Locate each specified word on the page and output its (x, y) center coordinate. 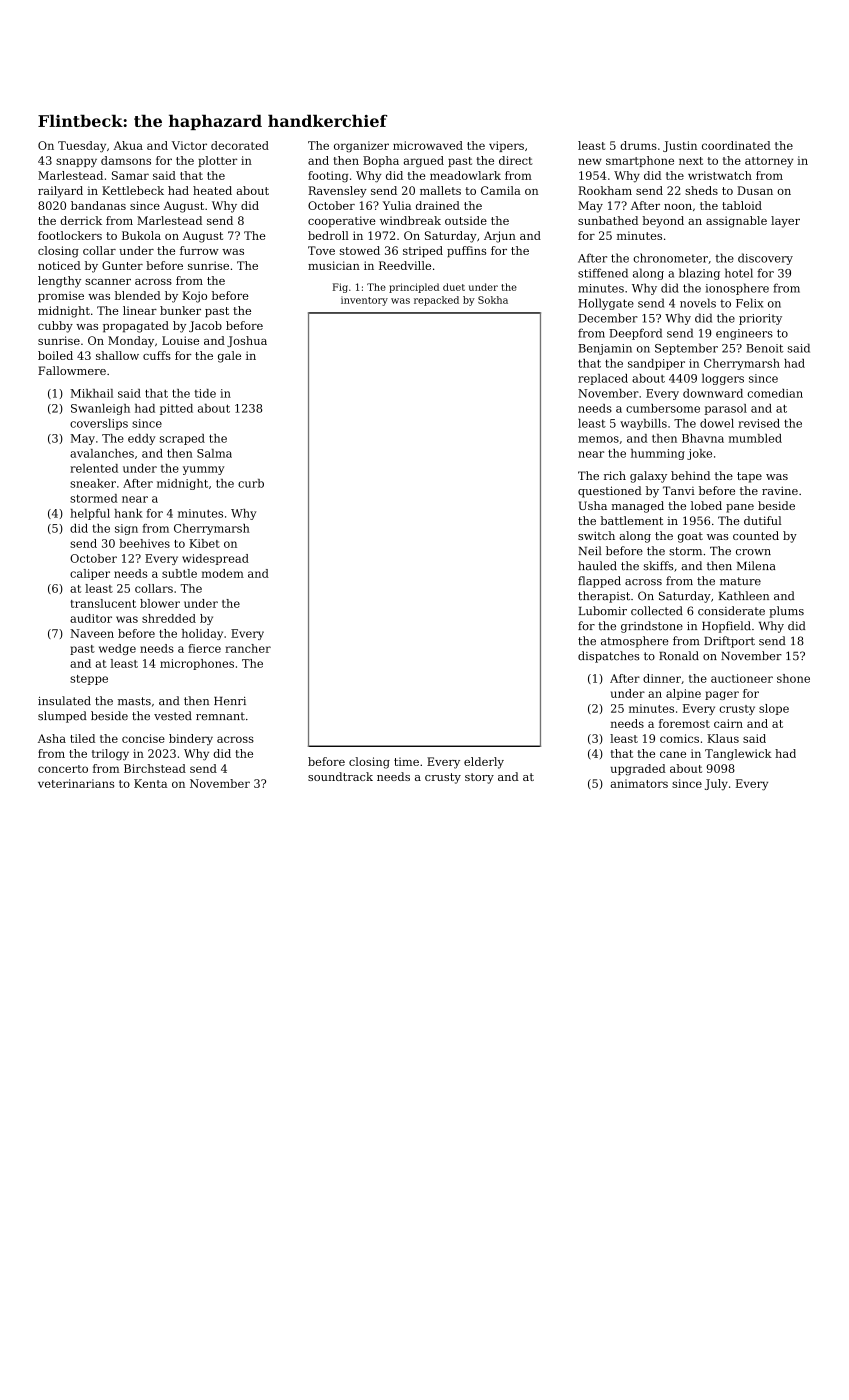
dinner (662, 678)
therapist (604, 597)
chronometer (670, 258)
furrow (199, 250)
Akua (128, 145)
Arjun (500, 237)
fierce (204, 648)
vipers (506, 146)
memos (598, 439)
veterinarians (76, 783)
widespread (215, 559)
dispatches (609, 657)
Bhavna (703, 438)
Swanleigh (100, 409)
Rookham (605, 190)
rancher (248, 648)
